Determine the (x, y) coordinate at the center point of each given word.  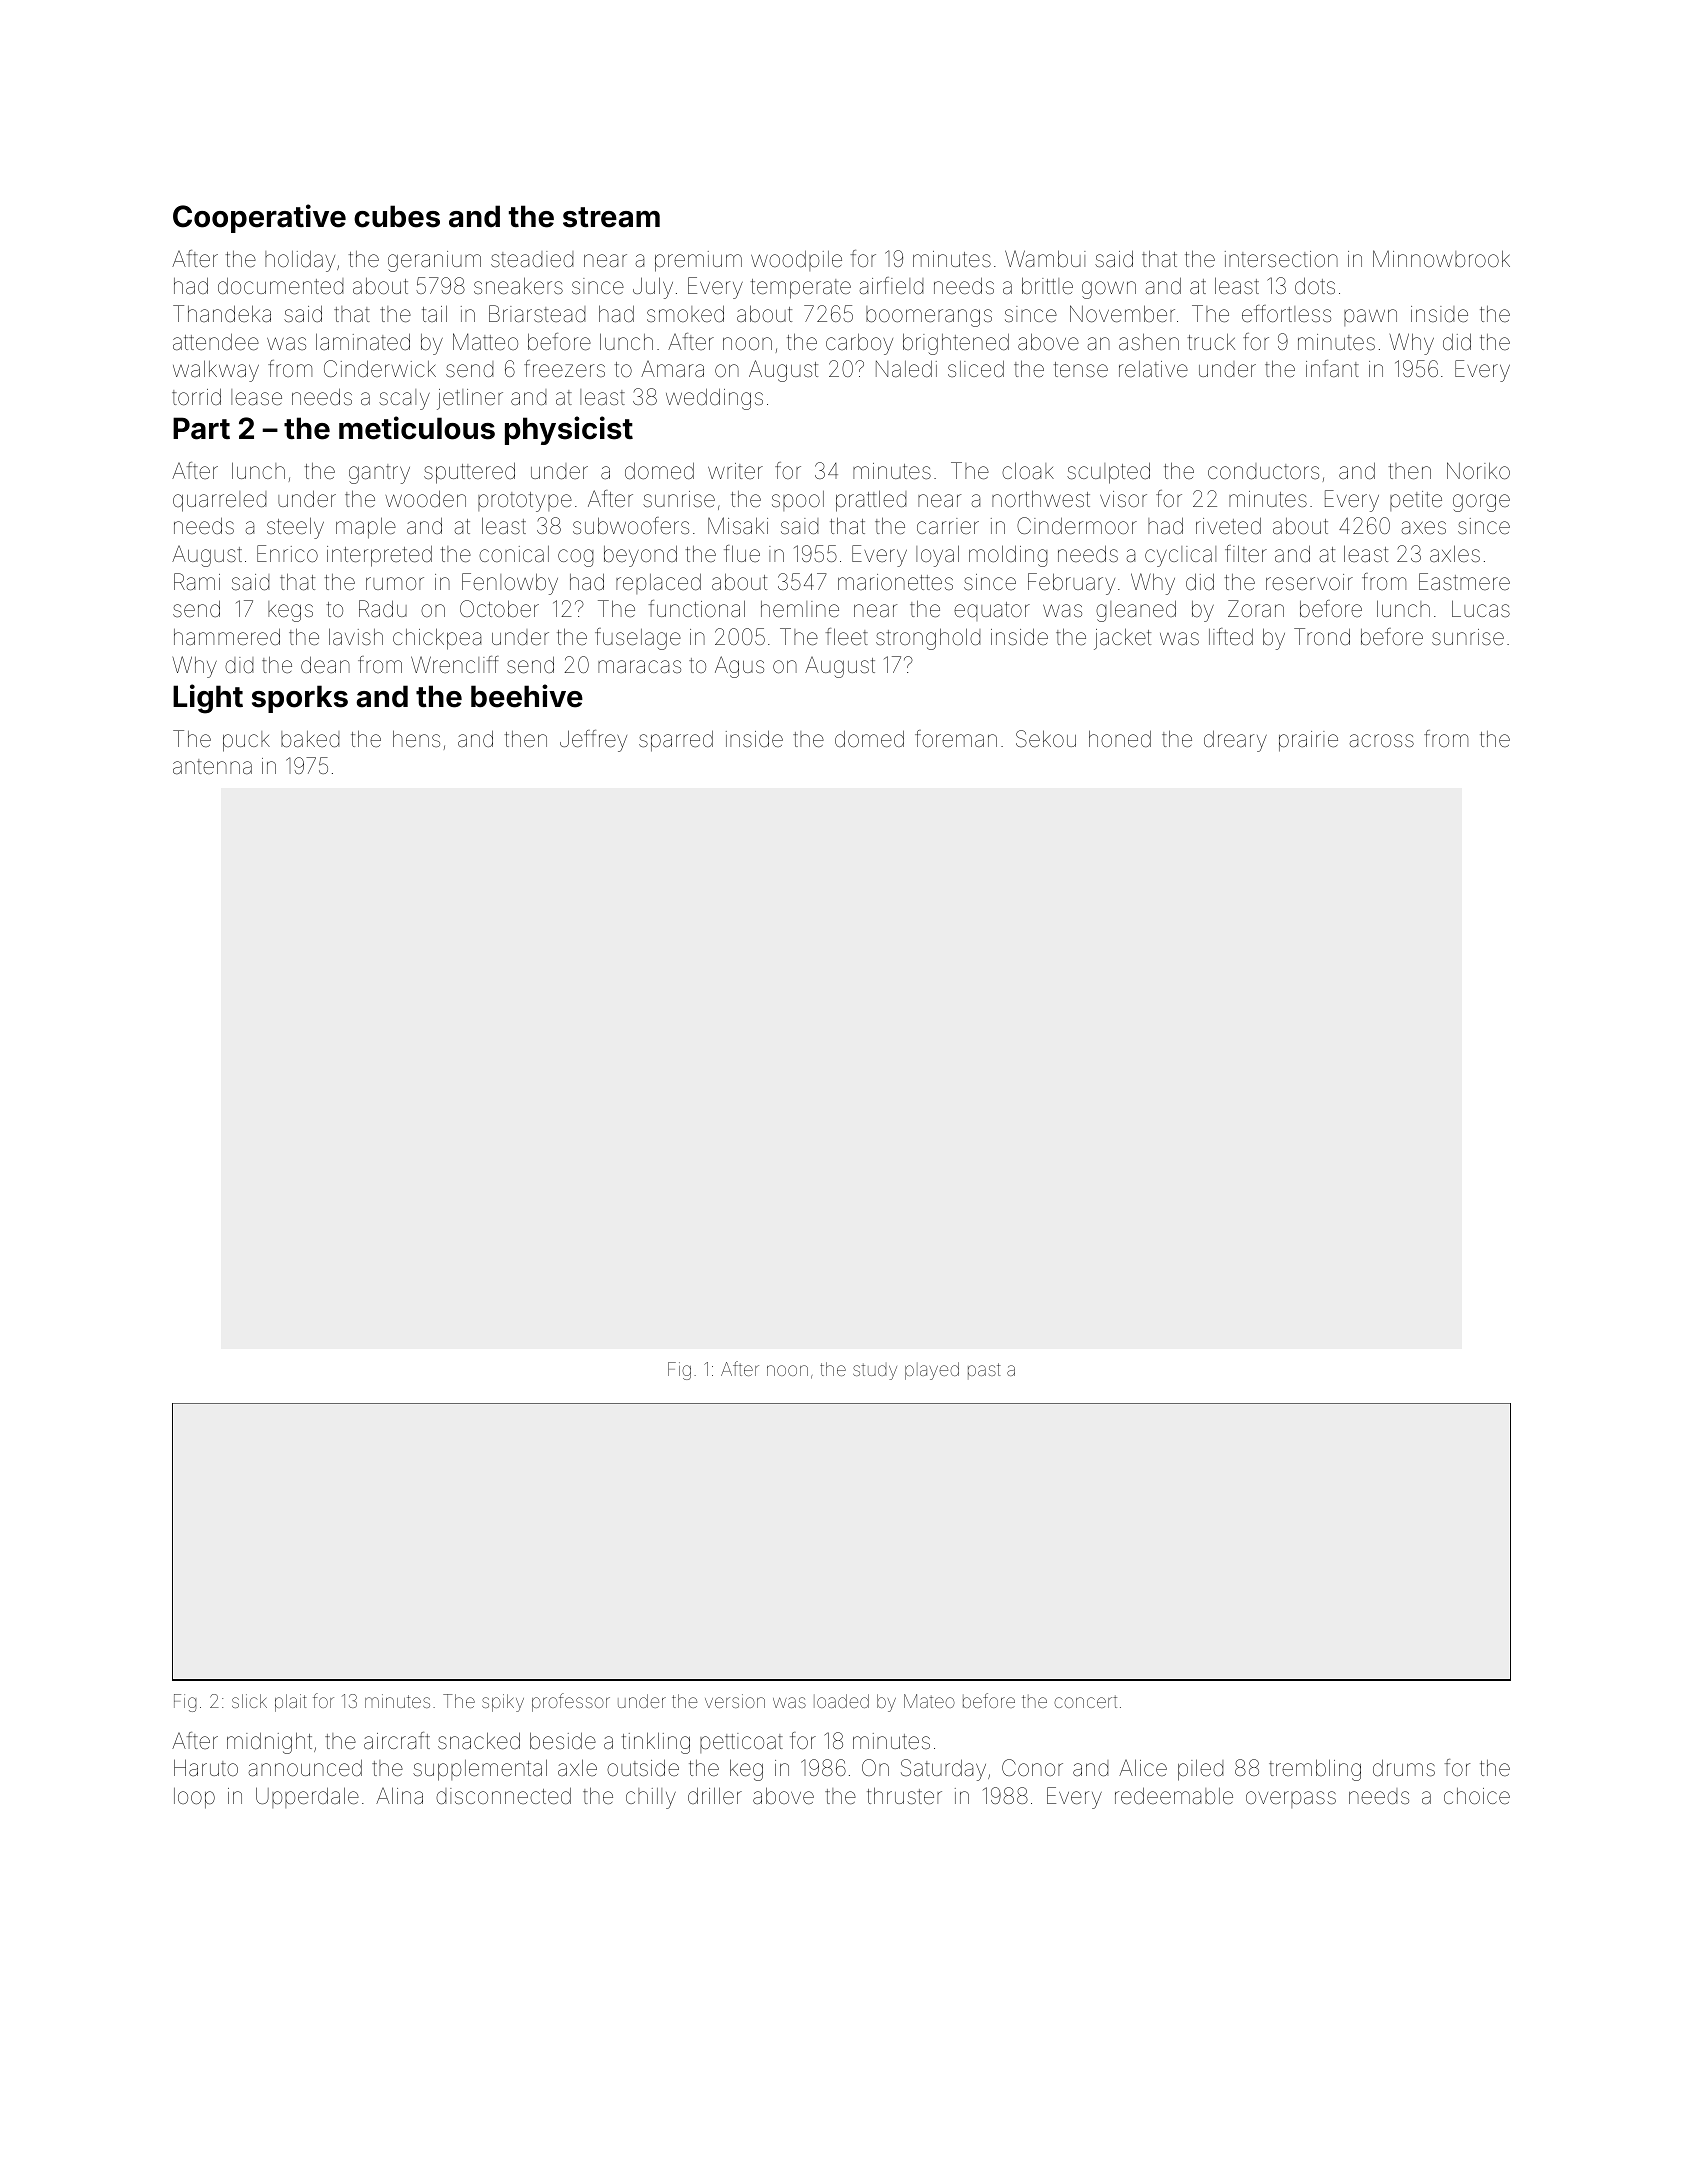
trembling (1315, 1770)
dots (1315, 286)
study (875, 1371)
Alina (399, 1796)
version (735, 1701)
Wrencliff (455, 664)
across (1381, 741)
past (984, 1371)
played (932, 1371)
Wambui (1045, 259)
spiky (503, 1703)
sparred (676, 741)
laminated (363, 342)
